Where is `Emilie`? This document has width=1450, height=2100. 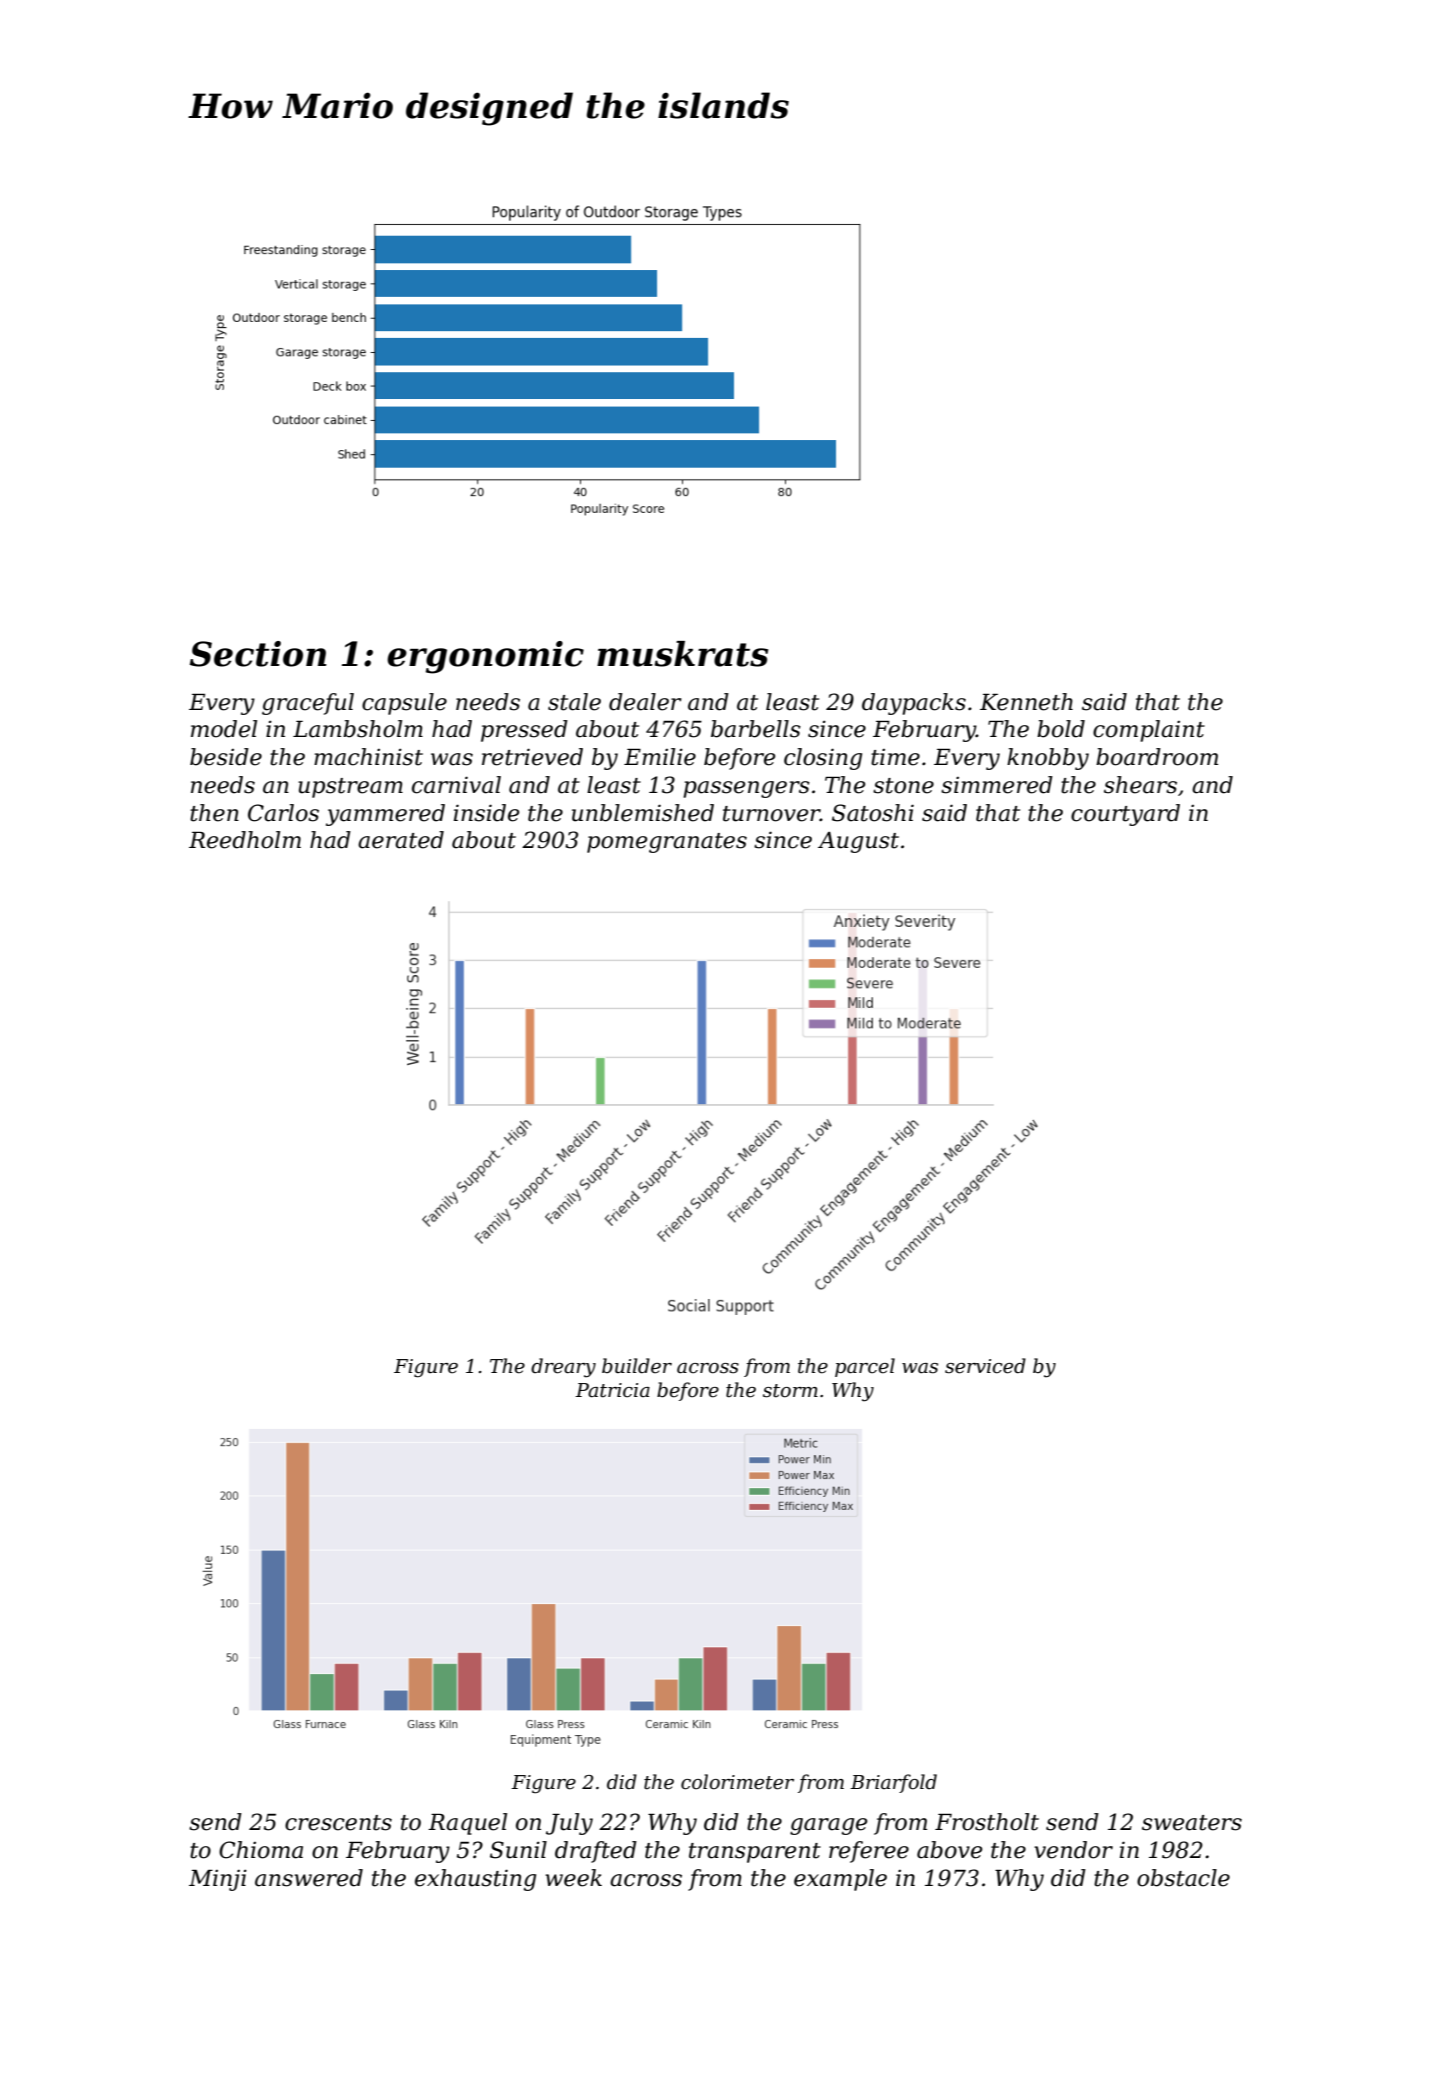
Emilie is located at coordinates (660, 757).
